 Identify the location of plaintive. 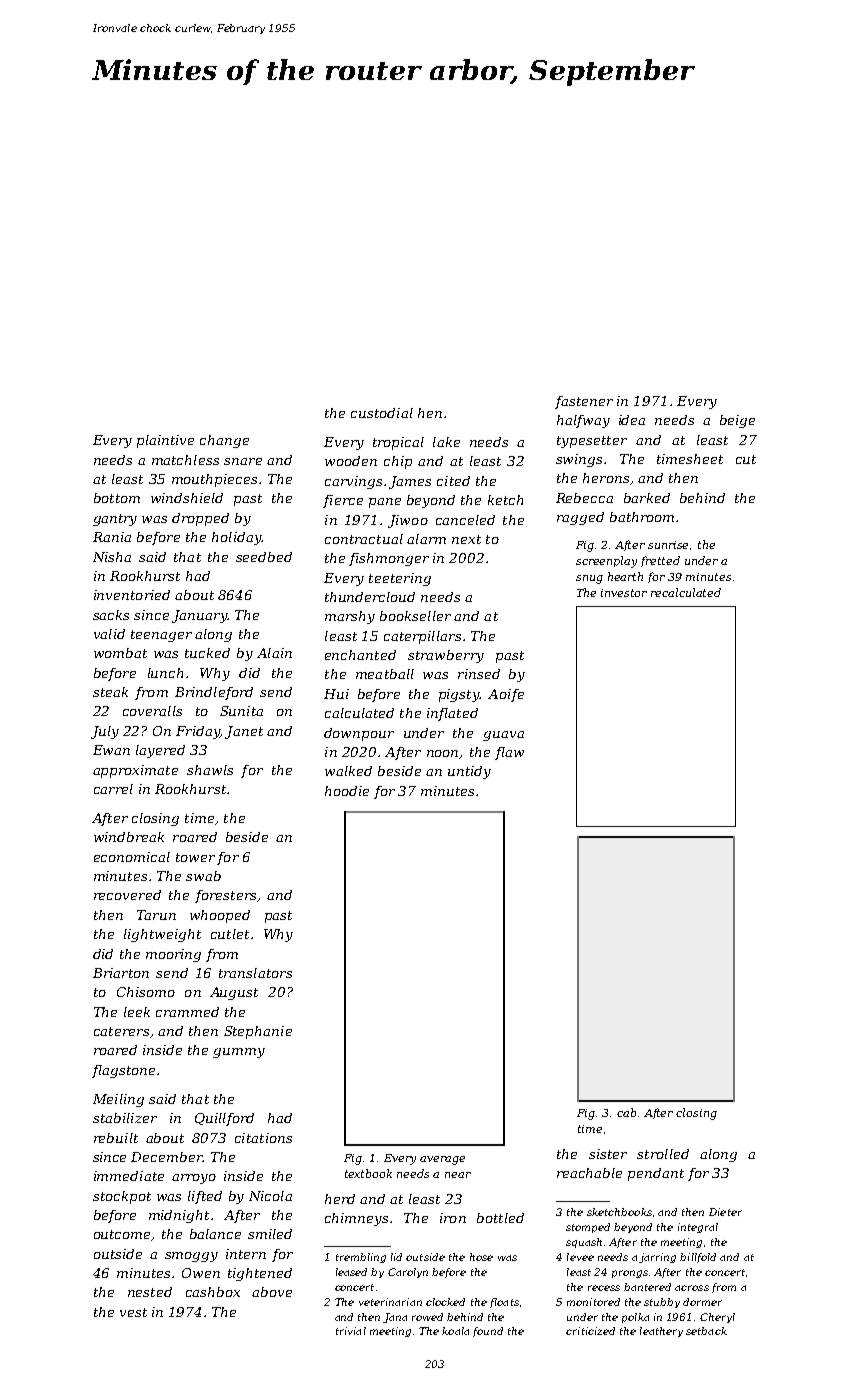
(165, 441).
